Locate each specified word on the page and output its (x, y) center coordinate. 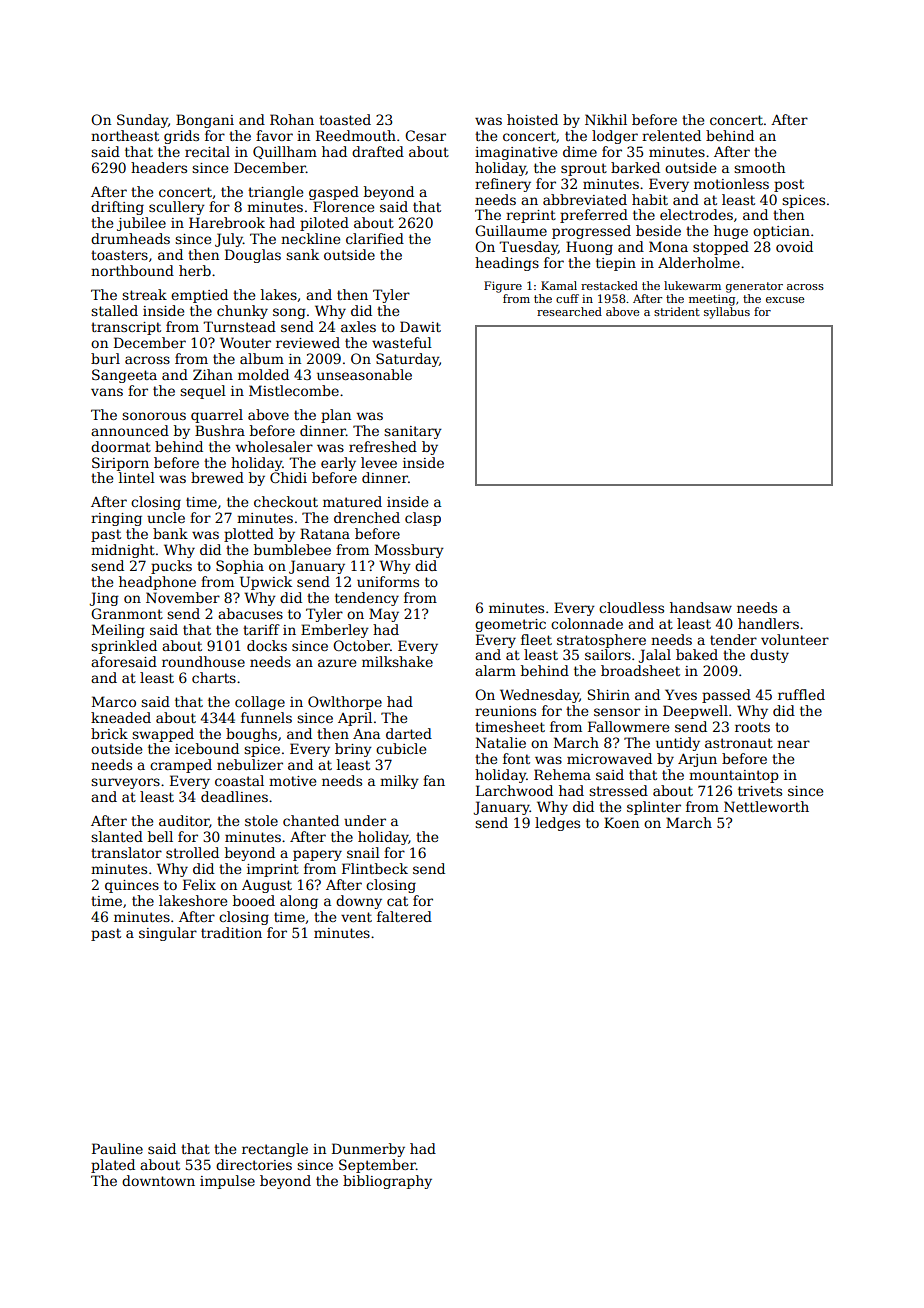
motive (292, 781)
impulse (227, 1182)
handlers (768, 623)
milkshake (397, 661)
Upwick (266, 583)
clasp (423, 519)
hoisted (532, 119)
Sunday (142, 121)
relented (671, 135)
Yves (681, 694)
